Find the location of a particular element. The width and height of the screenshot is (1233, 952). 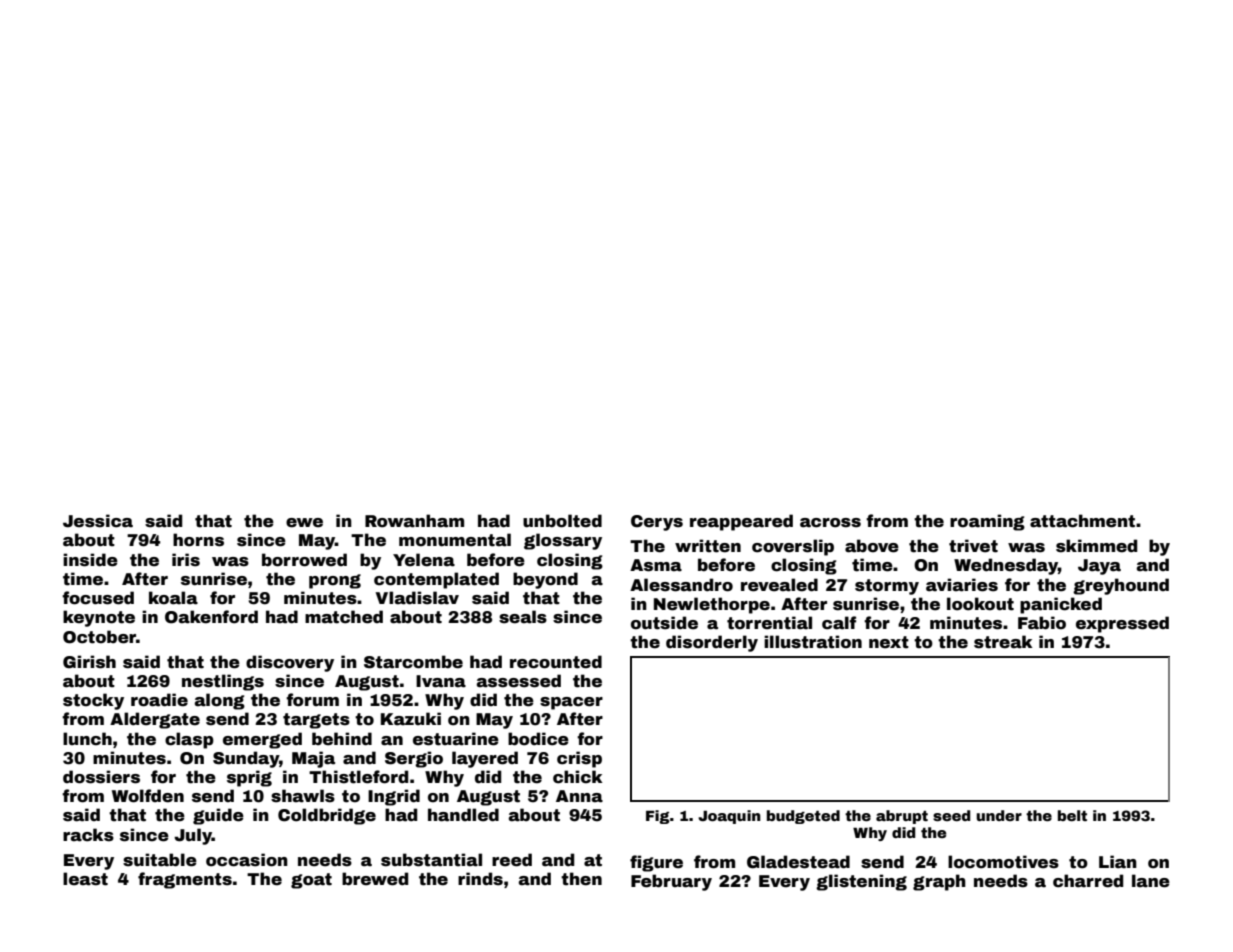

crisp is located at coordinates (579, 759).
